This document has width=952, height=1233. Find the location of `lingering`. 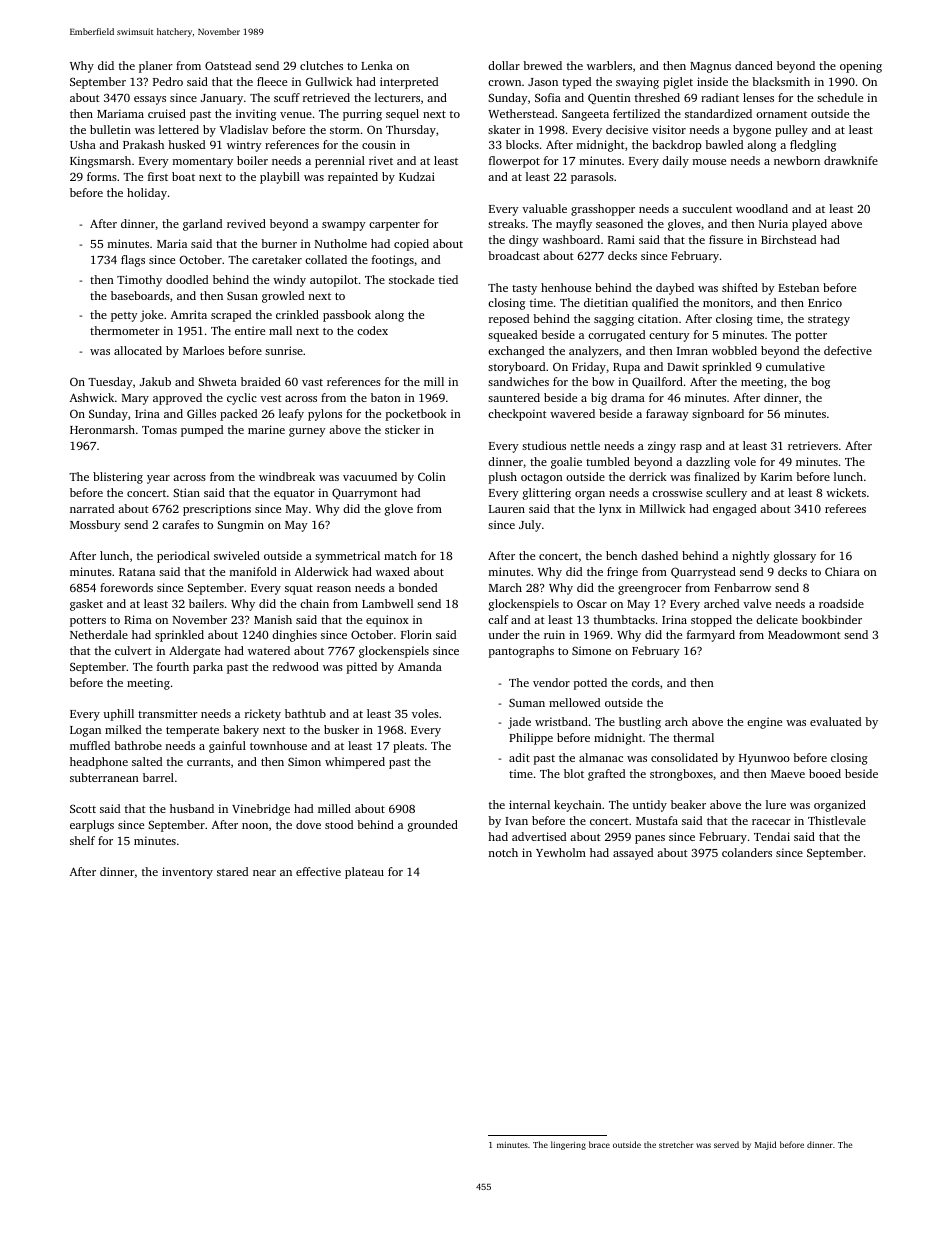

lingering is located at coordinates (568, 1145).
